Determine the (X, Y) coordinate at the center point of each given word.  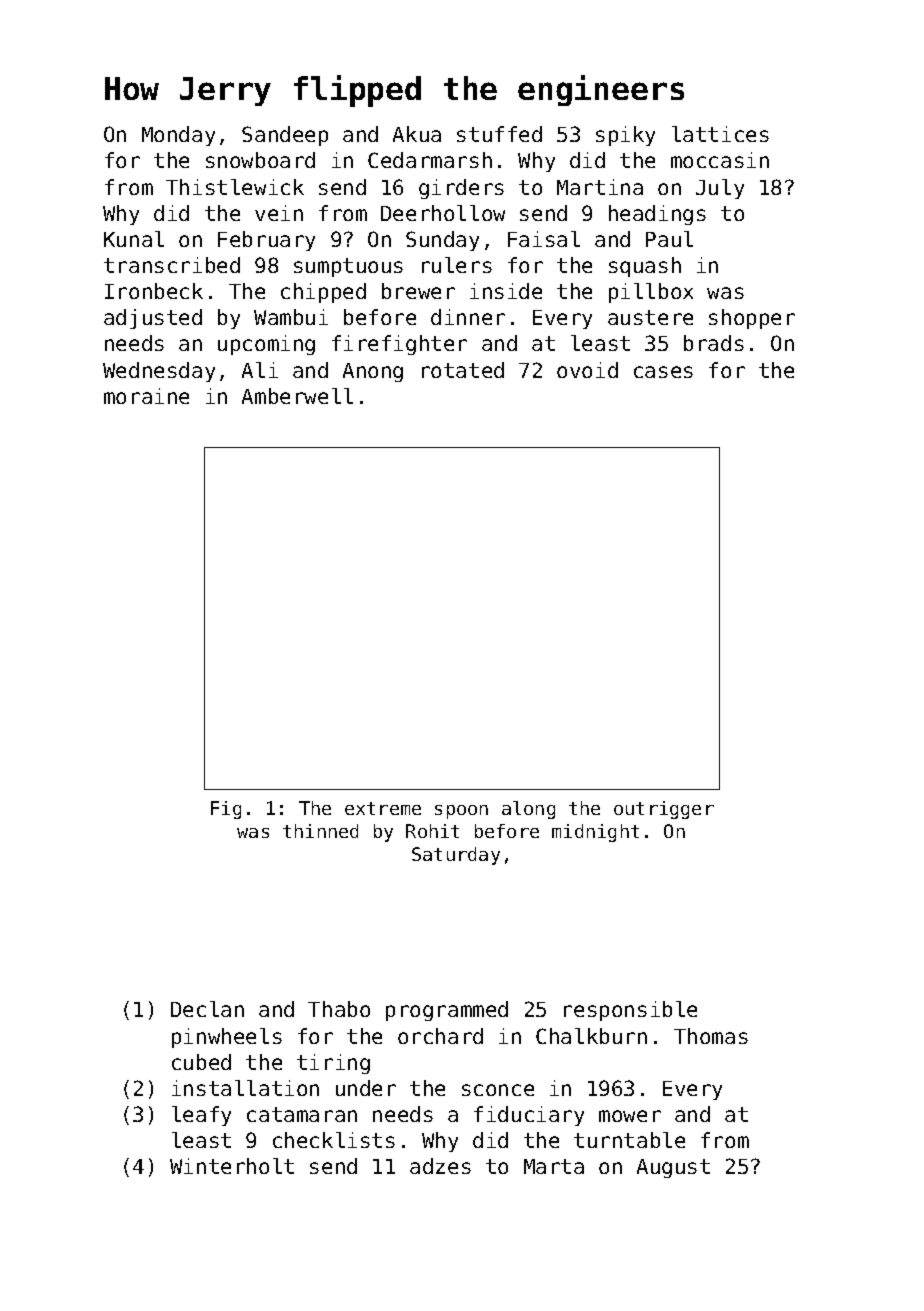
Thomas (711, 1036)
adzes (440, 1166)
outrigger (664, 810)
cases (663, 372)
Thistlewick (235, 187)
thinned (320, 831)
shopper (752, 319)
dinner (468, 317)
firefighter (399, 345)
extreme (383, 808)
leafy (201, 1116)
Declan (207, 1009)
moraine (146, 396)
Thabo (339, 1009)
